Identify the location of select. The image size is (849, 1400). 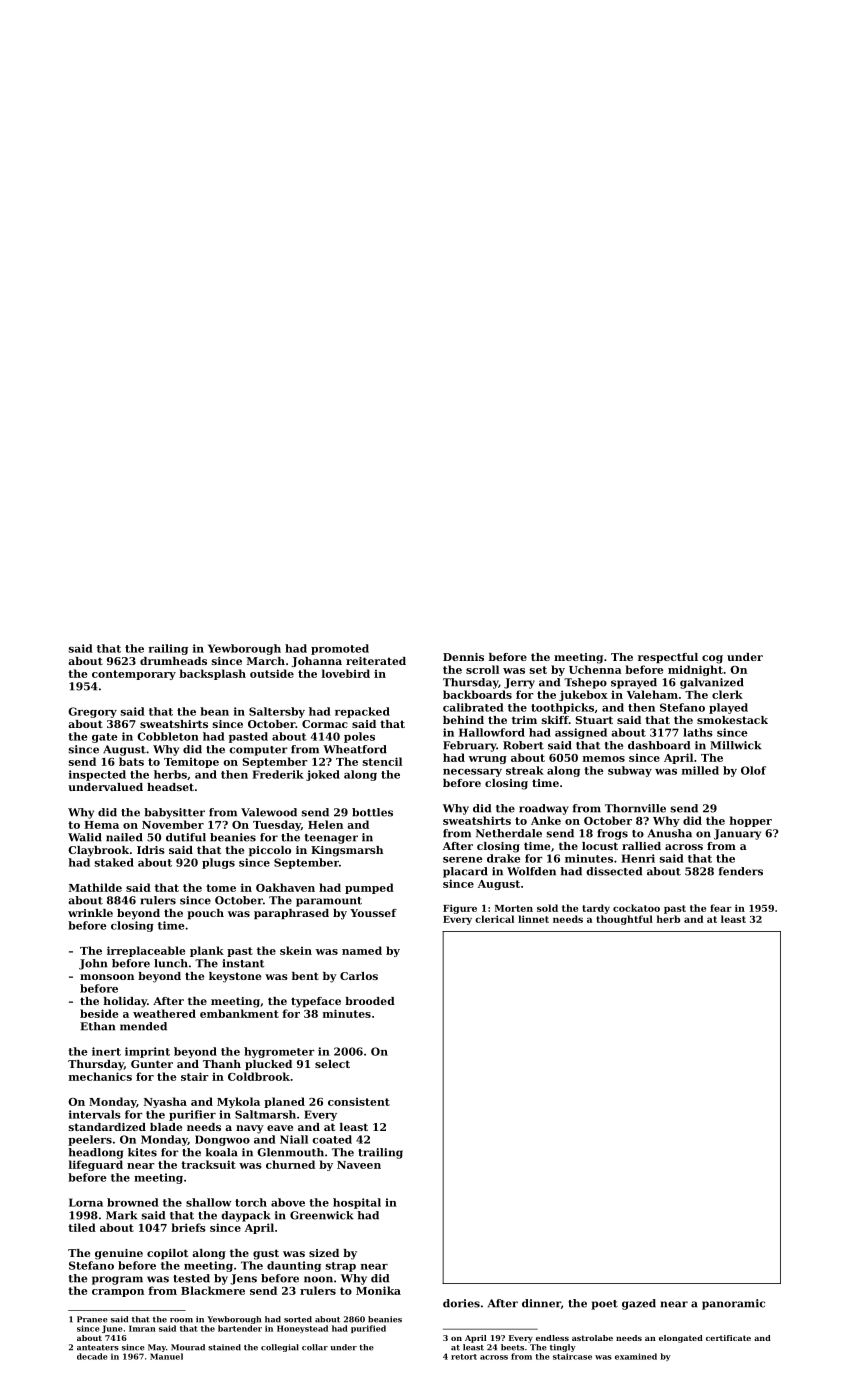
(332, 1064).
